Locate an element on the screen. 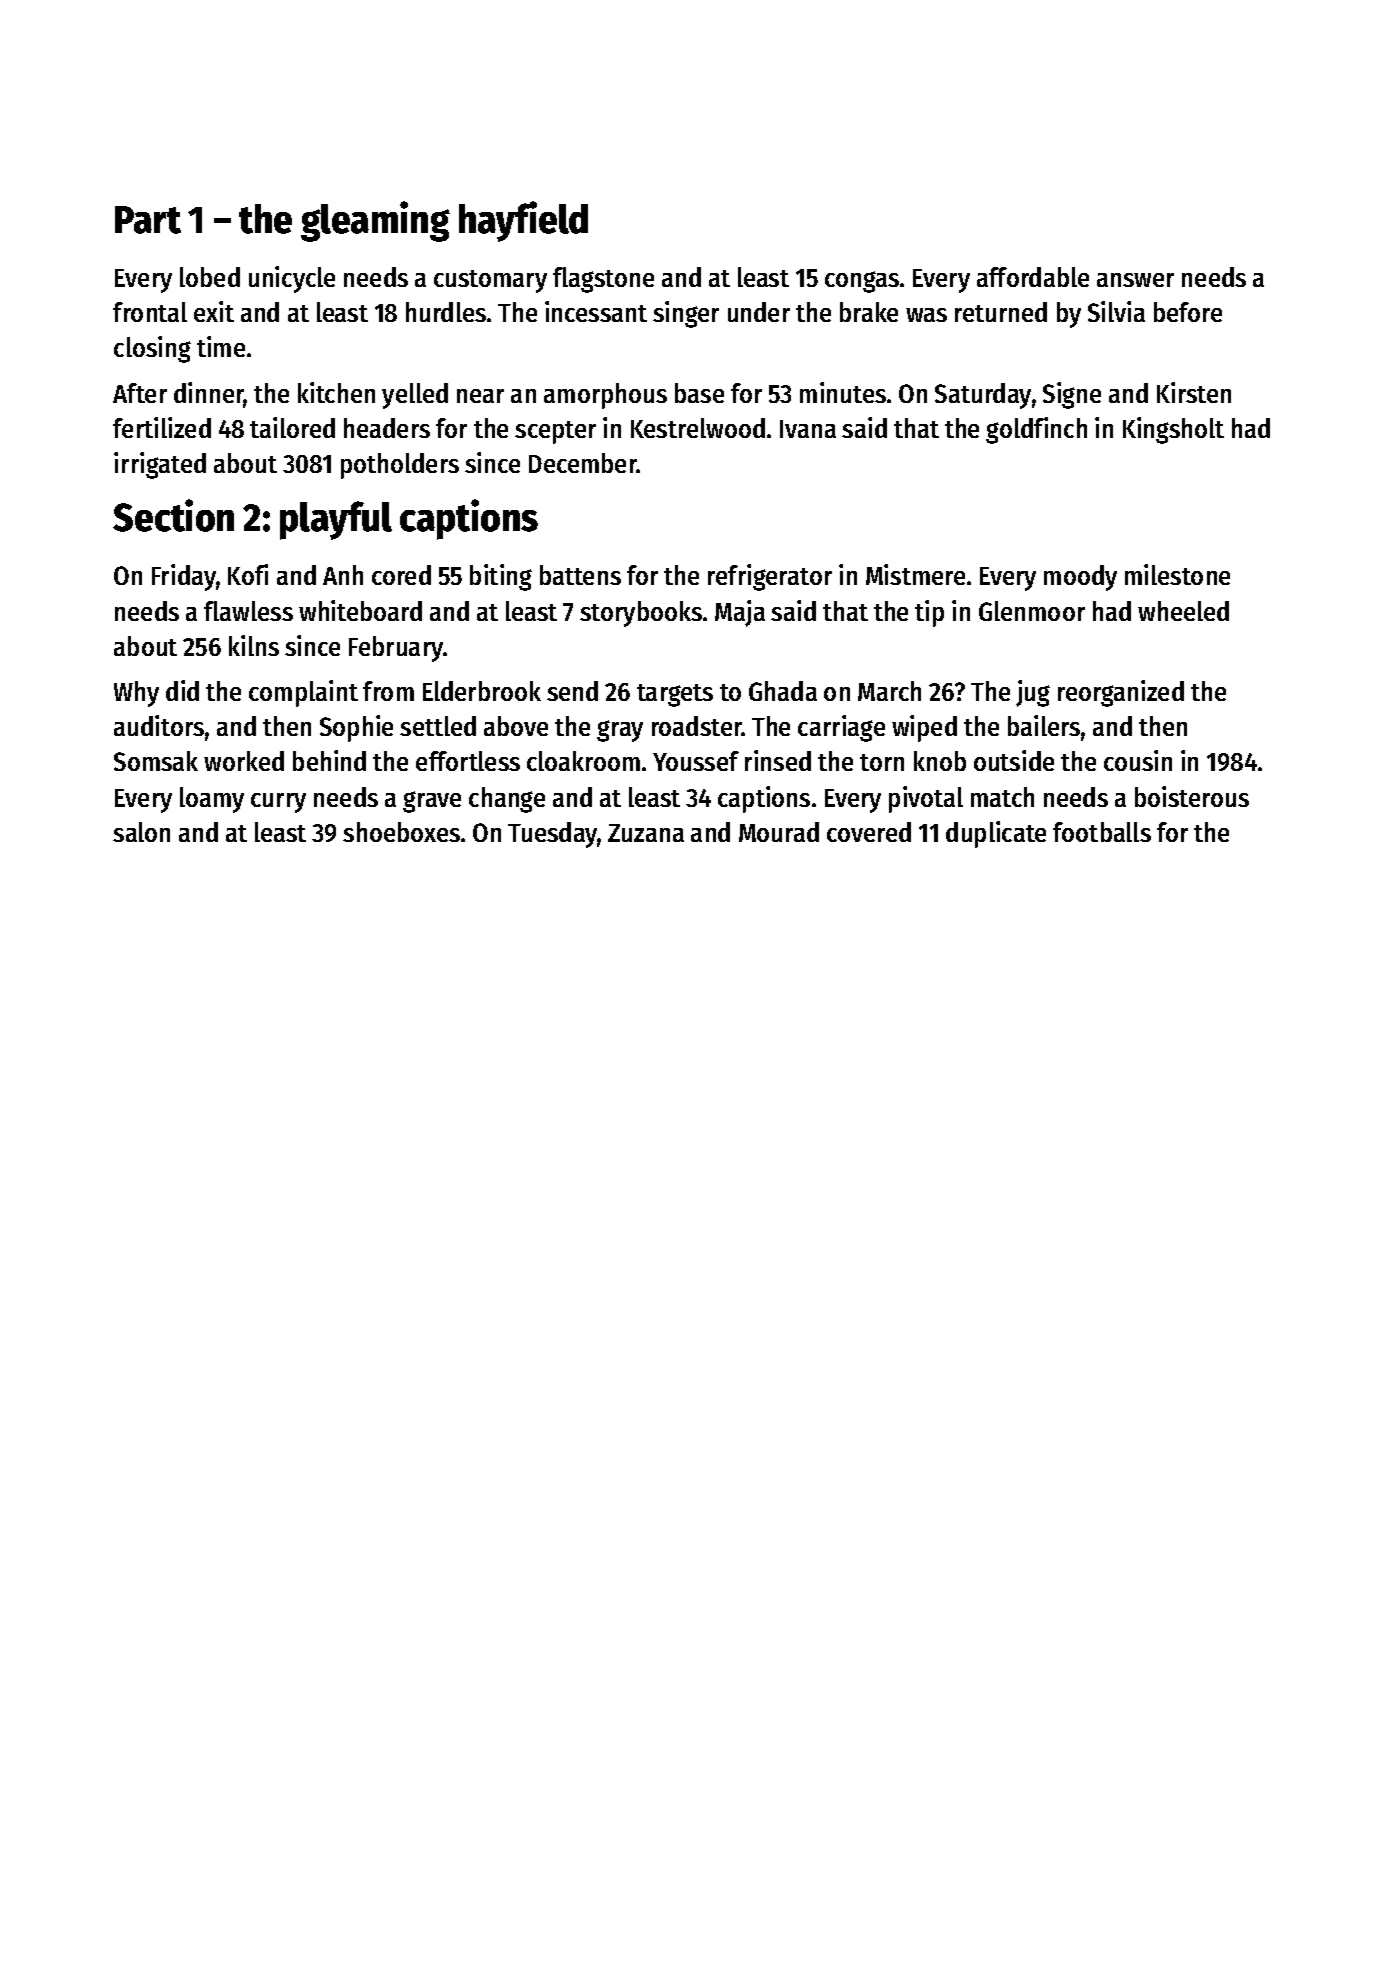 This screenshot has height=1969, width=1386. footballs is located at coordinates (1102, 832).
